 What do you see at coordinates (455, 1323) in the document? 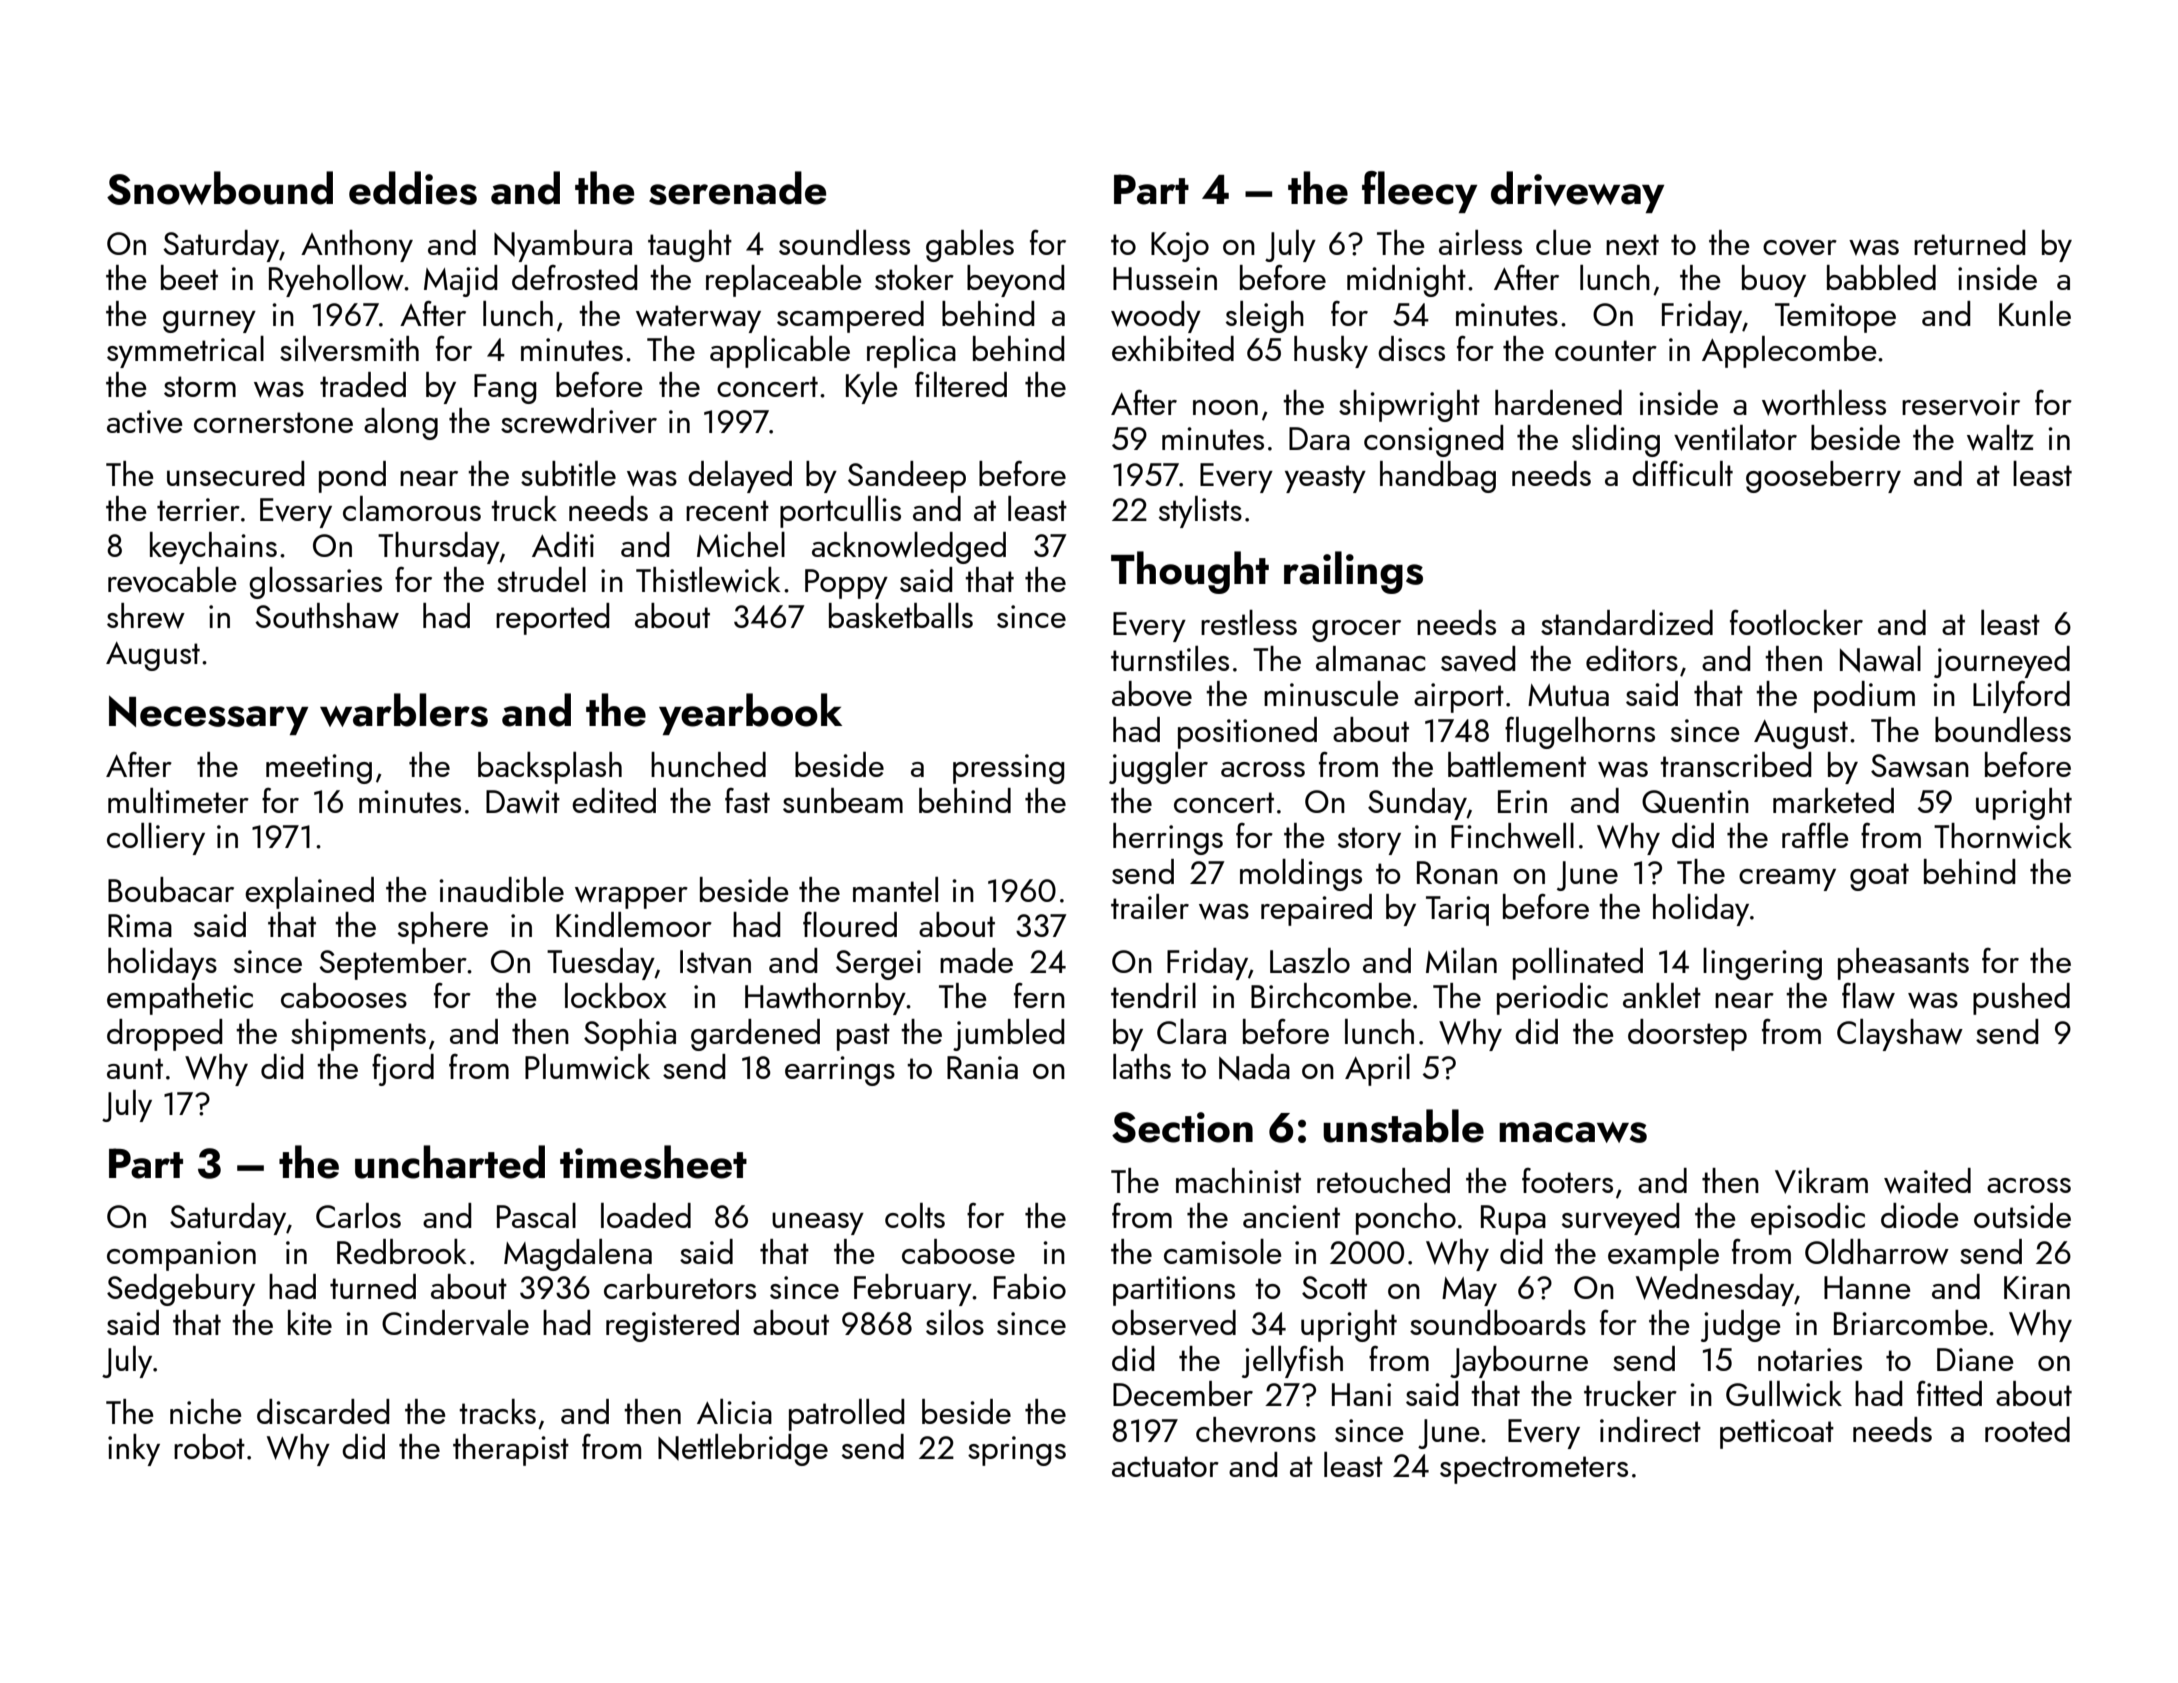
I see `Cindervale` at bounding box center [455, 1323].
